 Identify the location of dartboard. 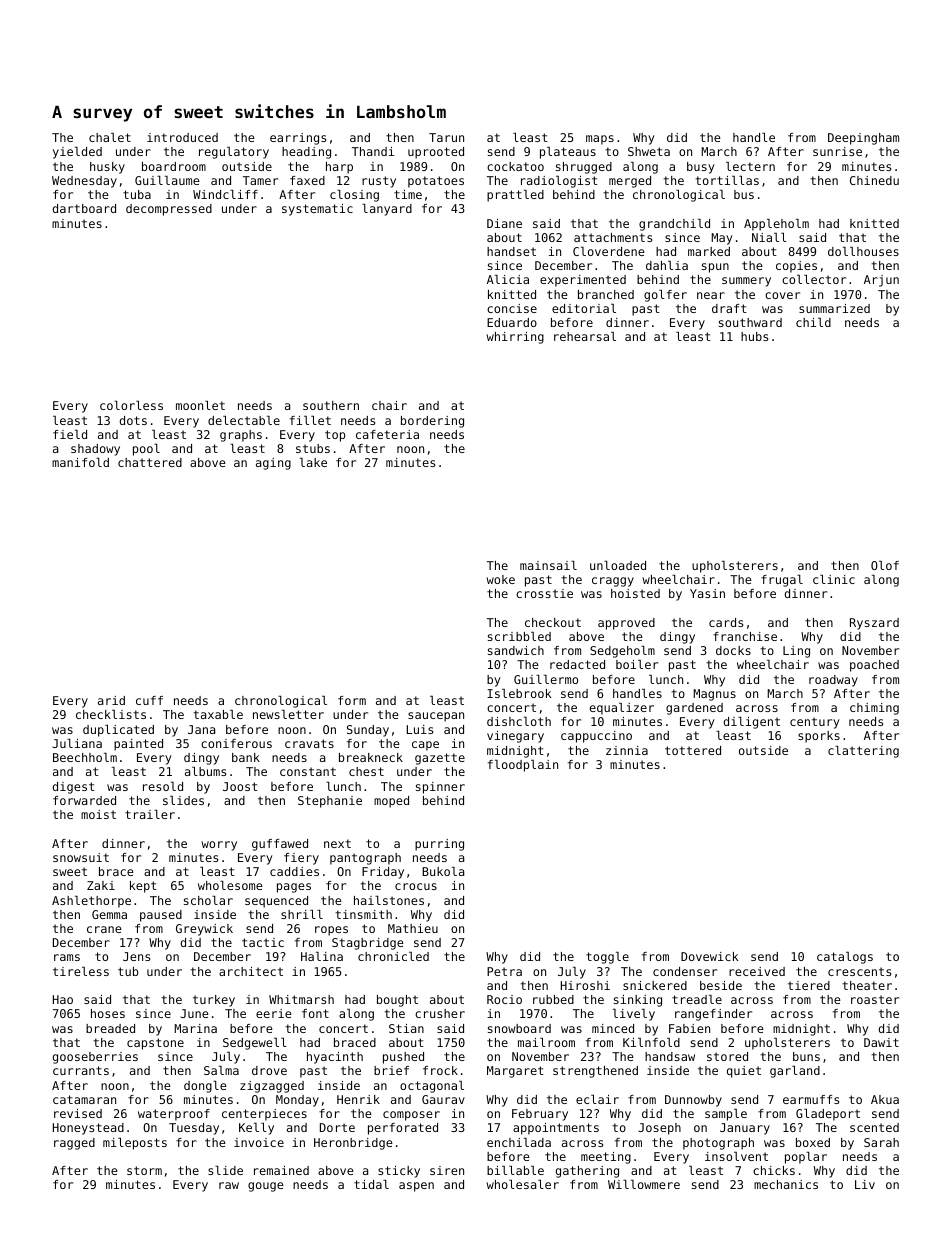
(84, 208).
